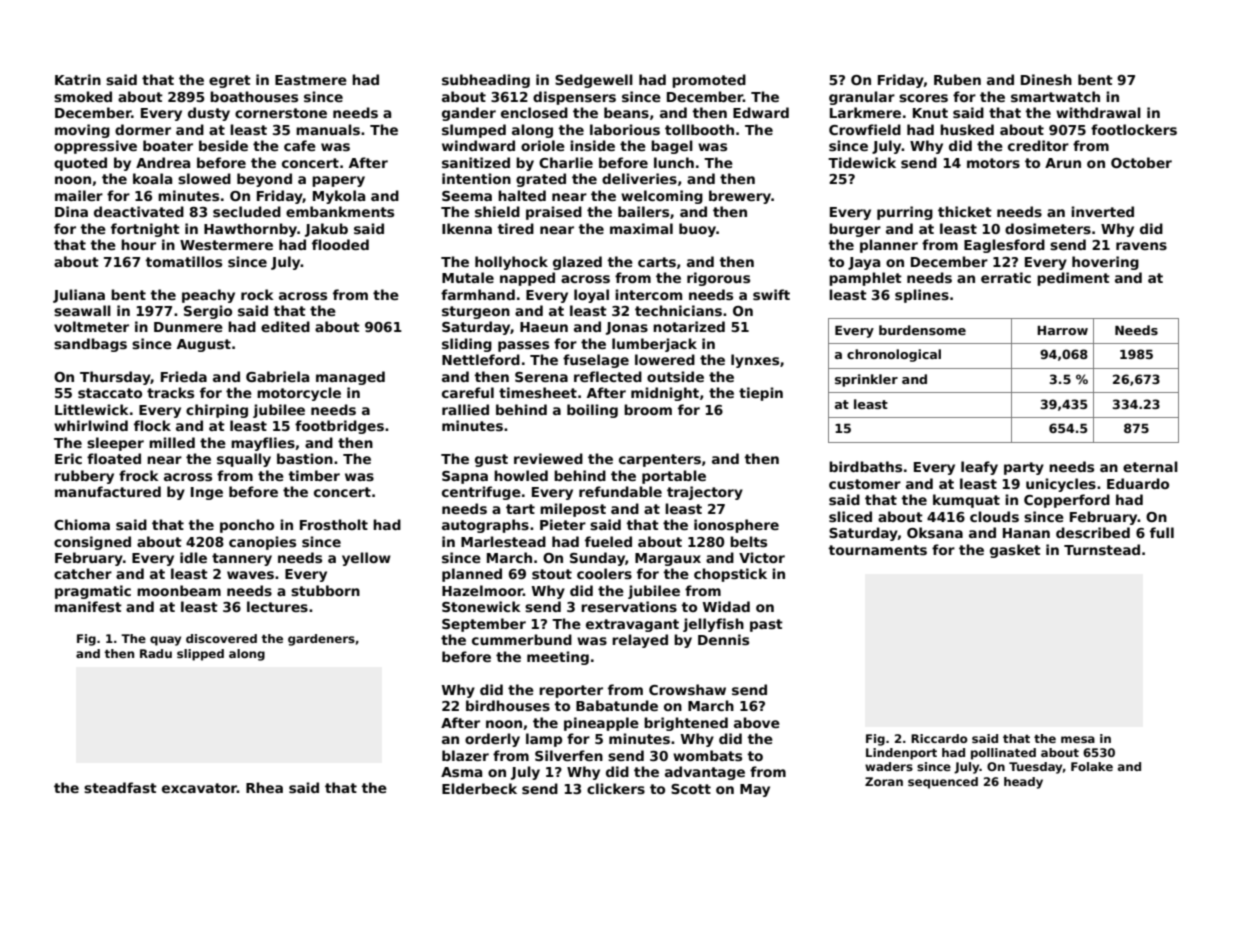 The image size is (1233, 952). What do you see at coordinates (761, 112) in the document?
I see `Edward` at bounding box center [761, 112].
